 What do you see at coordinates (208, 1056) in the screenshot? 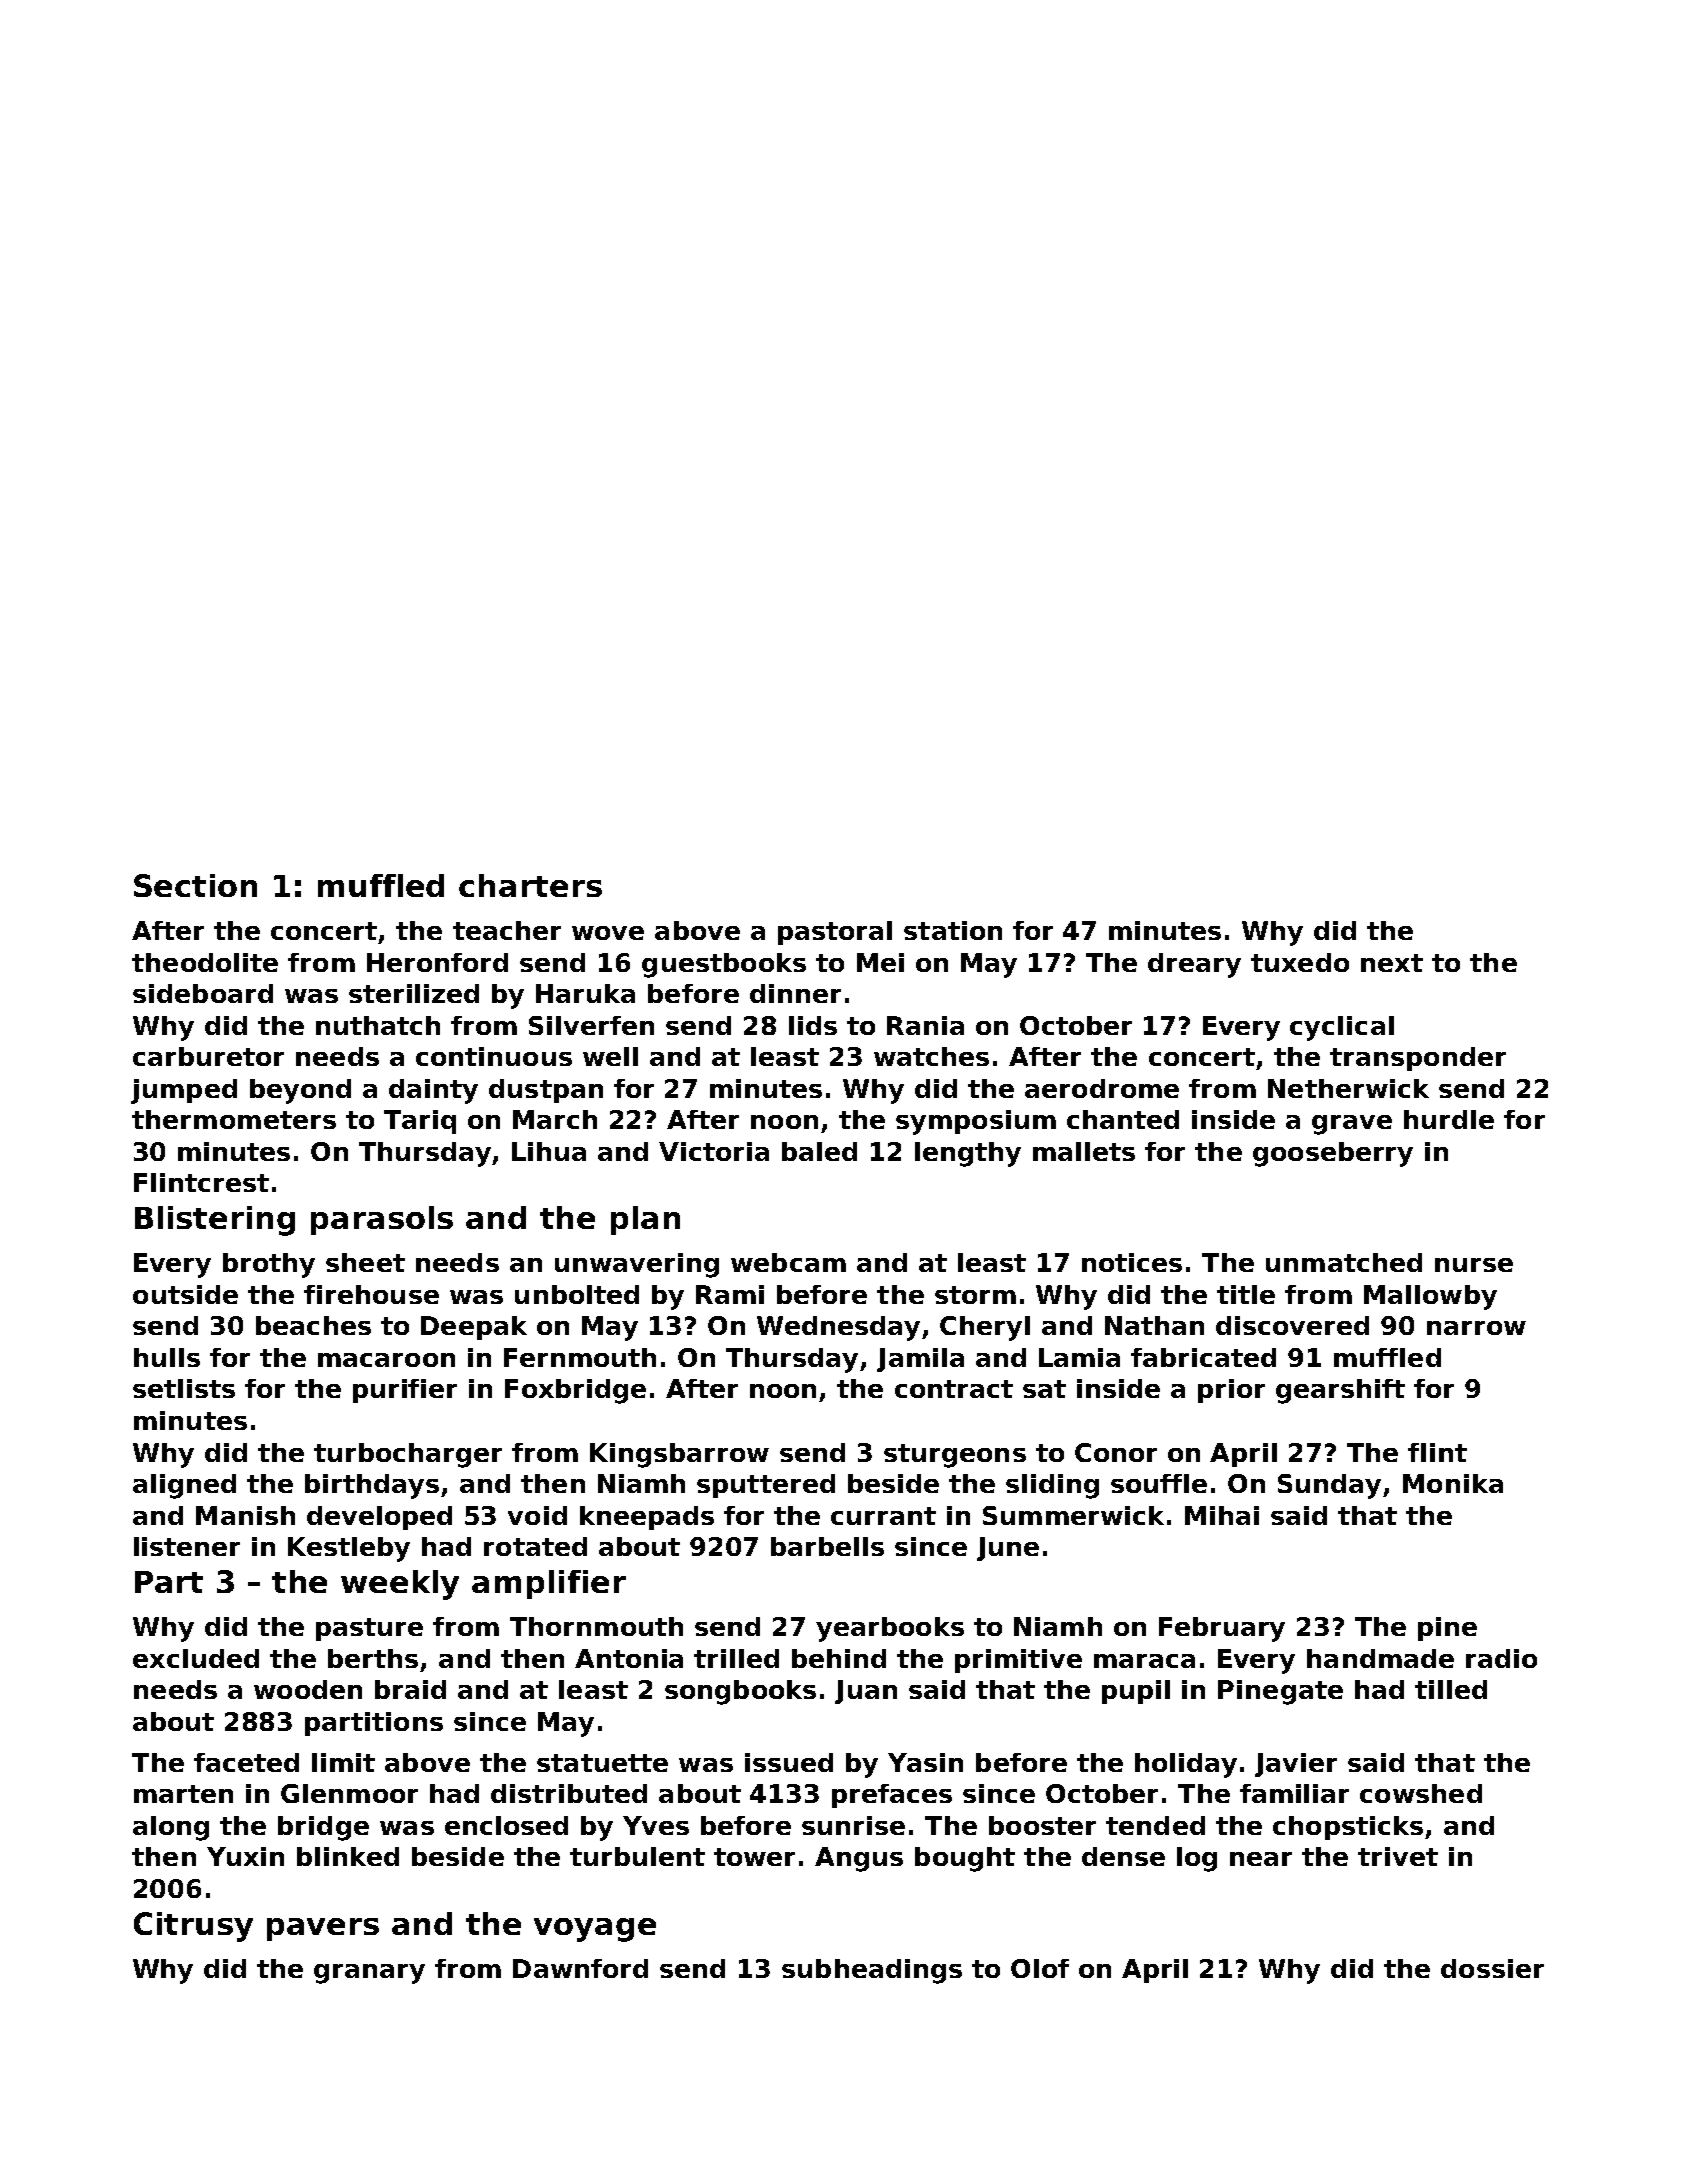
I see `carburetor` at bounding box center [208, 1056].
